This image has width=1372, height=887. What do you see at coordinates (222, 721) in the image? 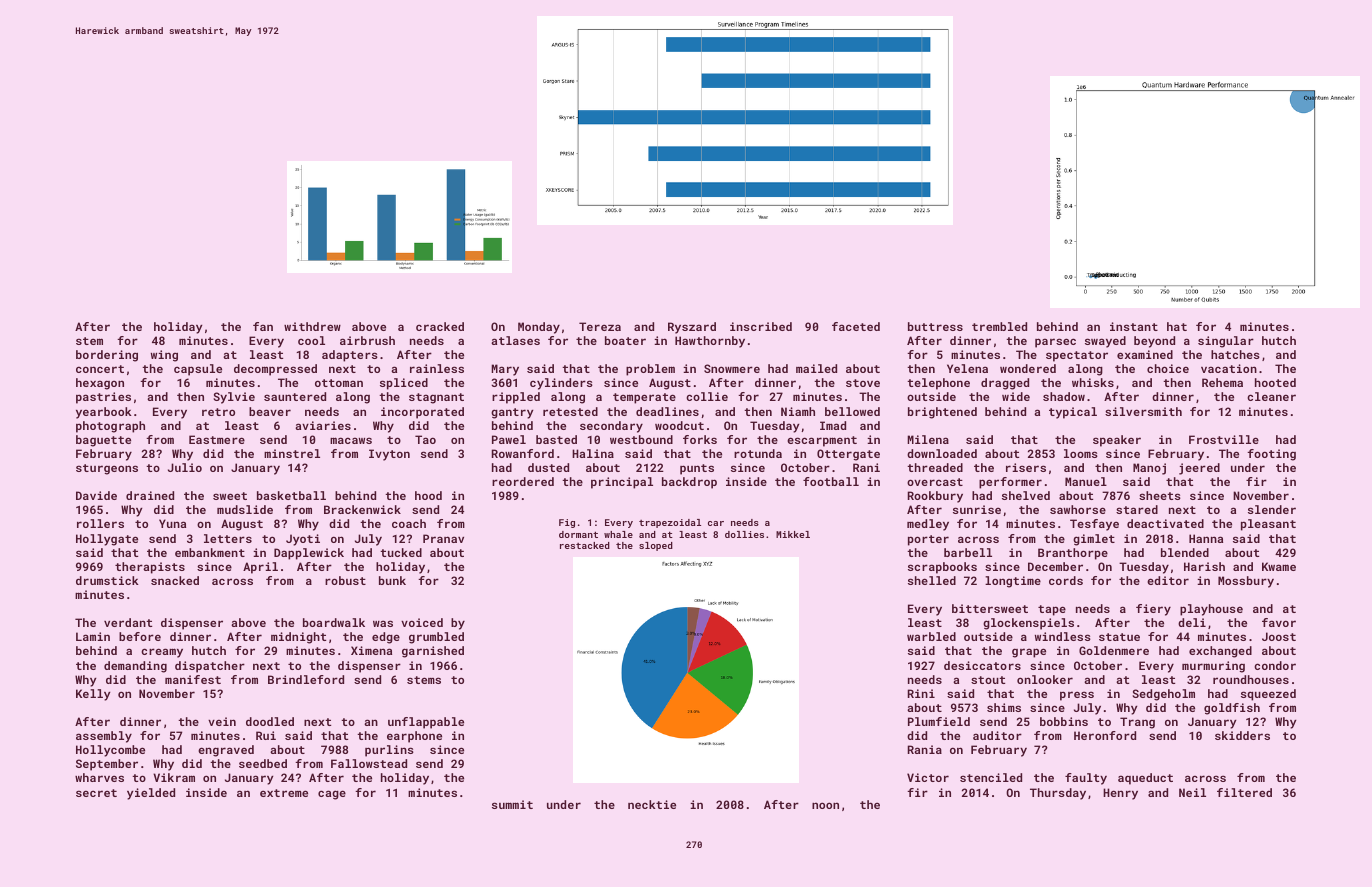
I see `vein` at bounding box center [222, 721].
